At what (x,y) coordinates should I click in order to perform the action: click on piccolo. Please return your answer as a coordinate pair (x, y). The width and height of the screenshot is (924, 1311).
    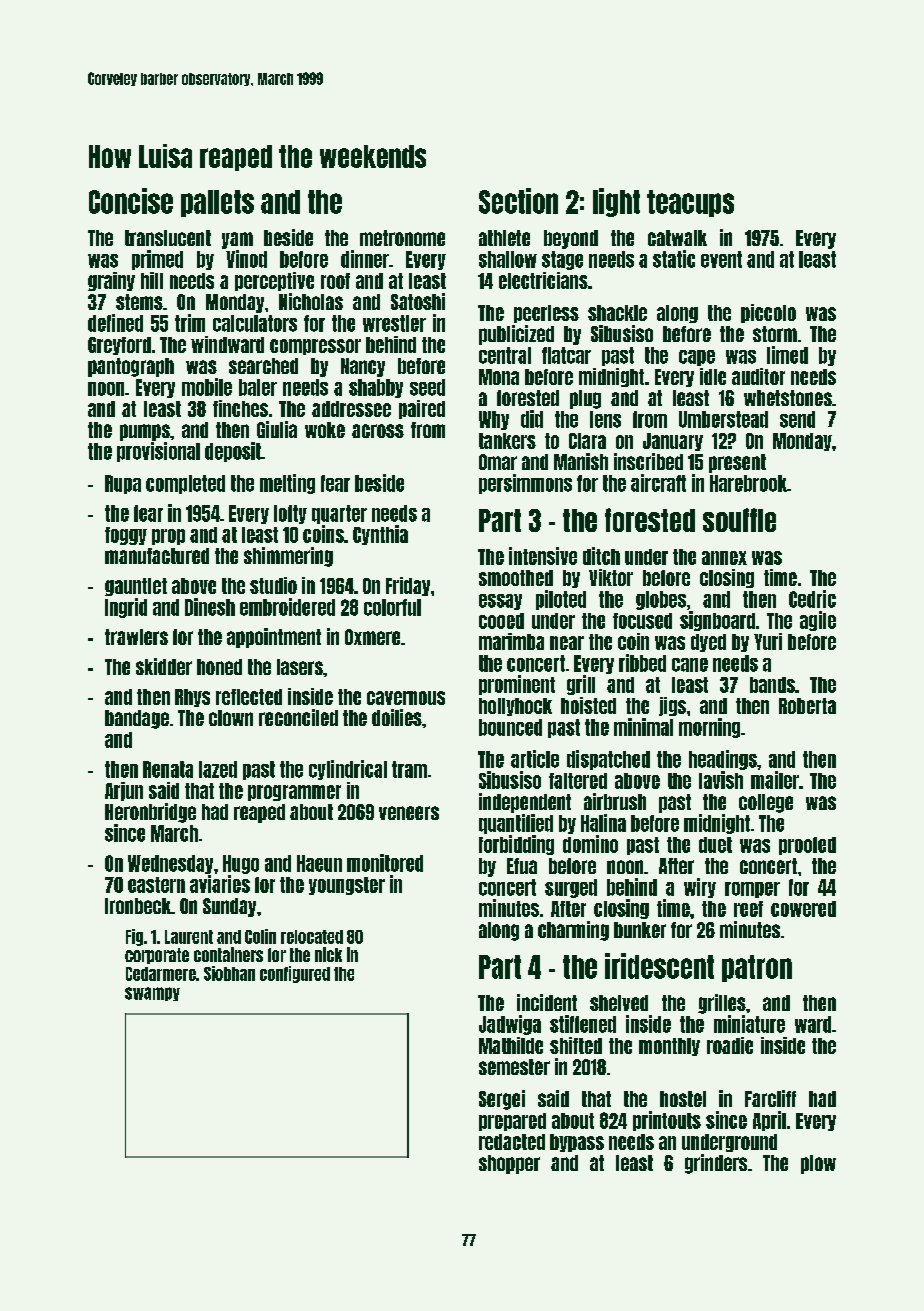
    Looking at the image, I should click on (768, 313).
